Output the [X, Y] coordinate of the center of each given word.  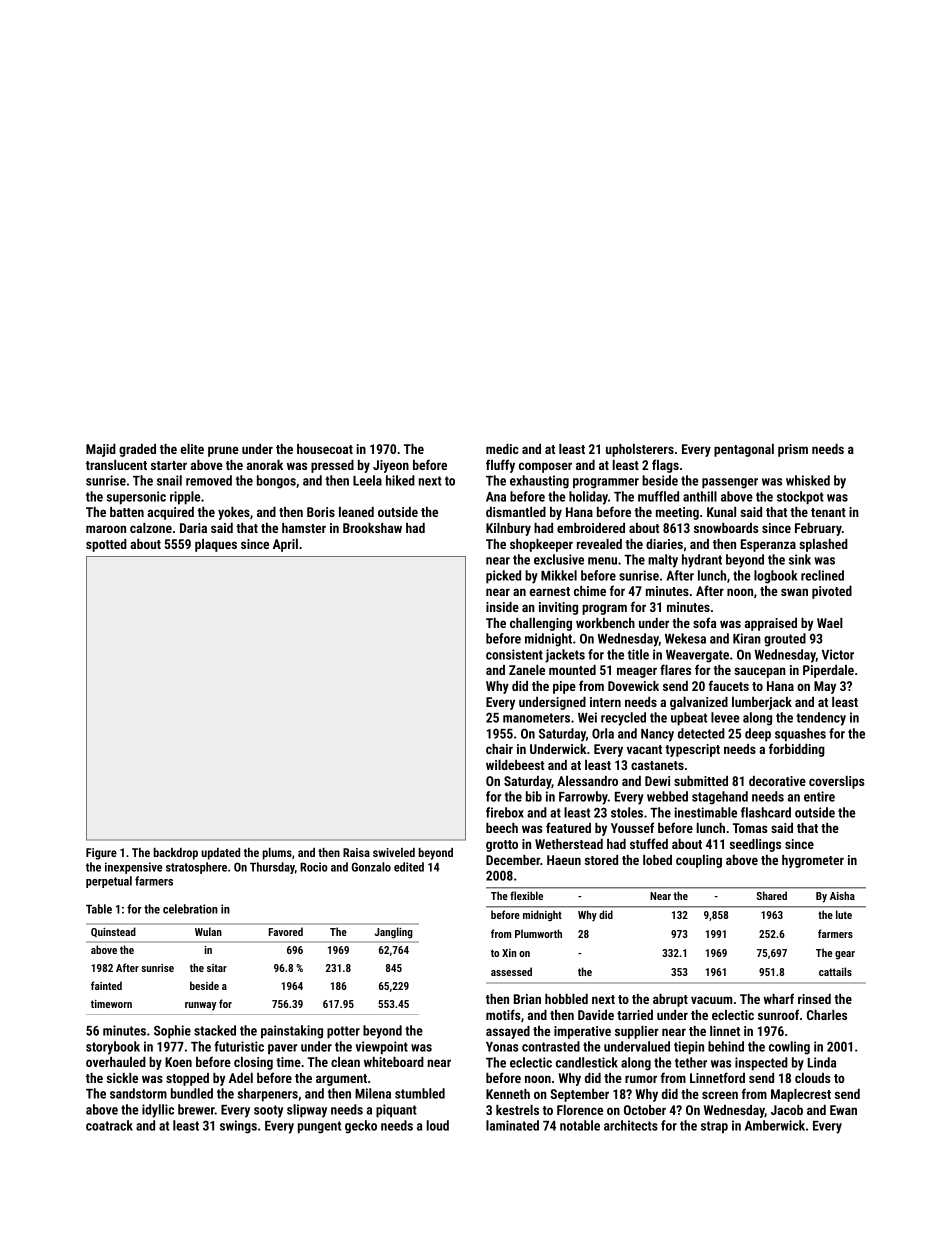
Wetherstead [569, 844]
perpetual [109, 882]
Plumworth [538, 933]
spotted [106, 545]
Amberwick [775, 1125]
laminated [512, 1125]
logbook [776, 577]
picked [503, 577]
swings [238, 1127]
